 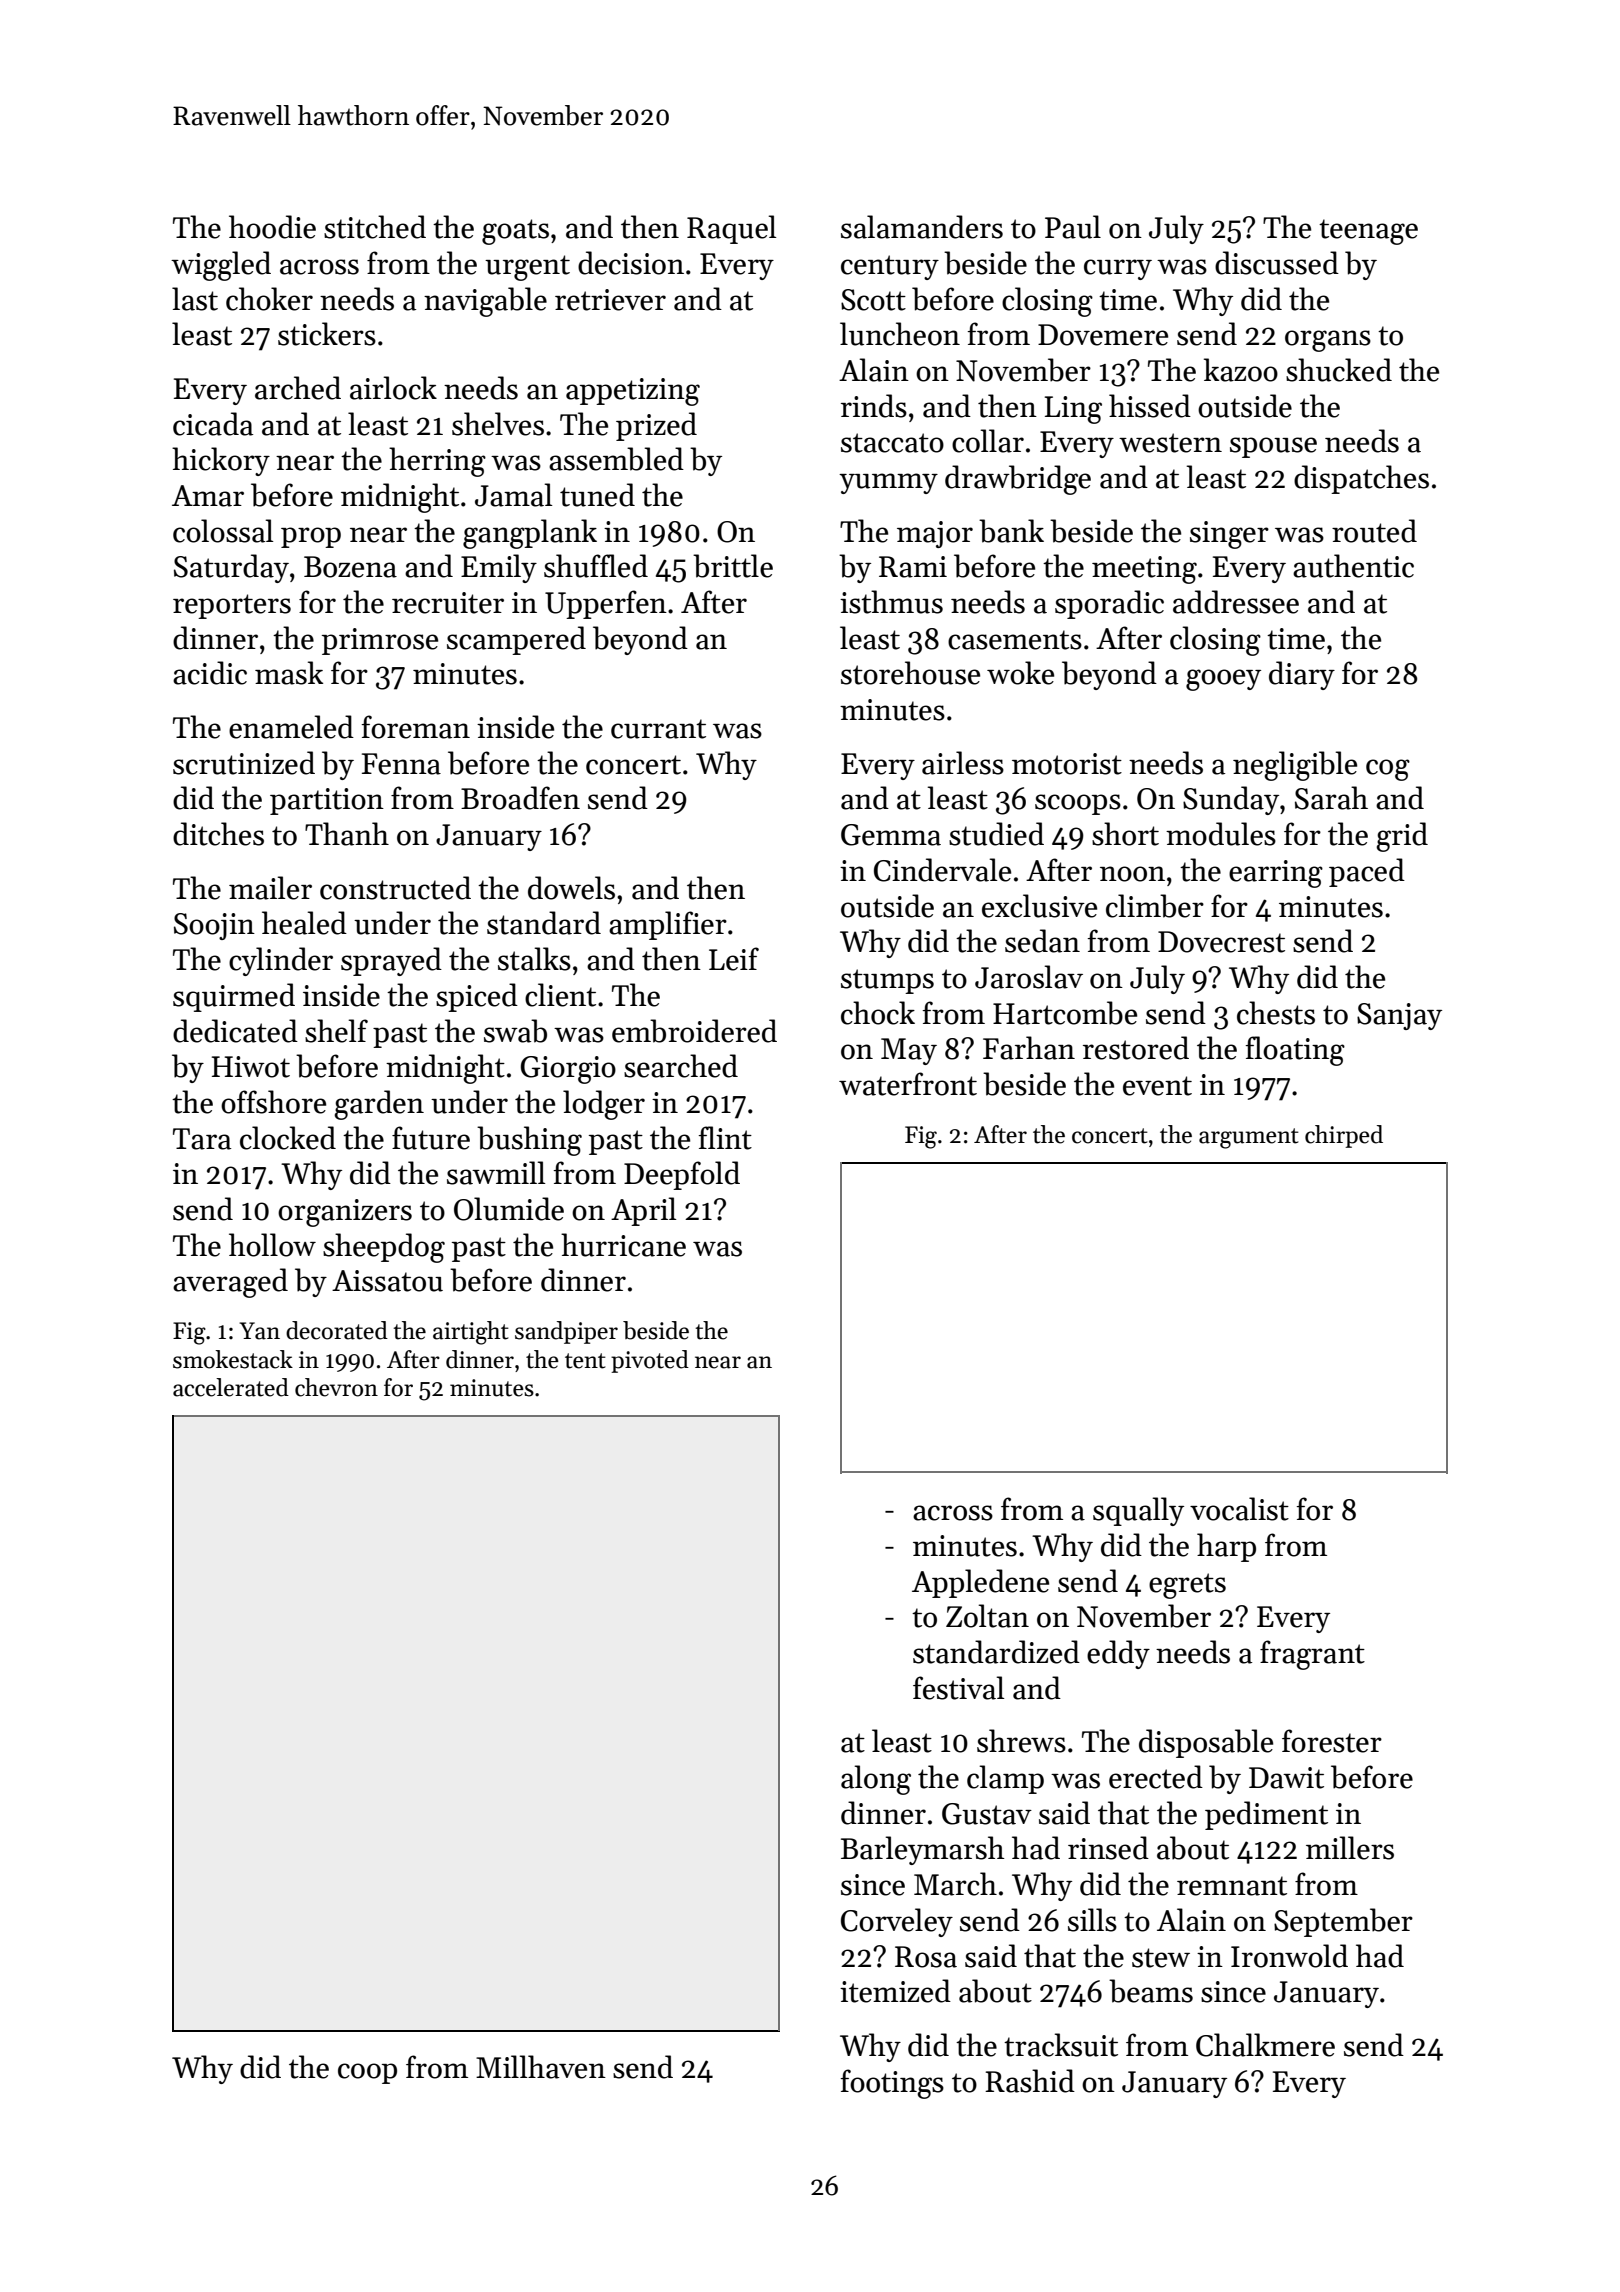 What do you see at coordinates (1295, 1051) in the screenshot?
I see `floating` at bounding box center [1295, 1051].
